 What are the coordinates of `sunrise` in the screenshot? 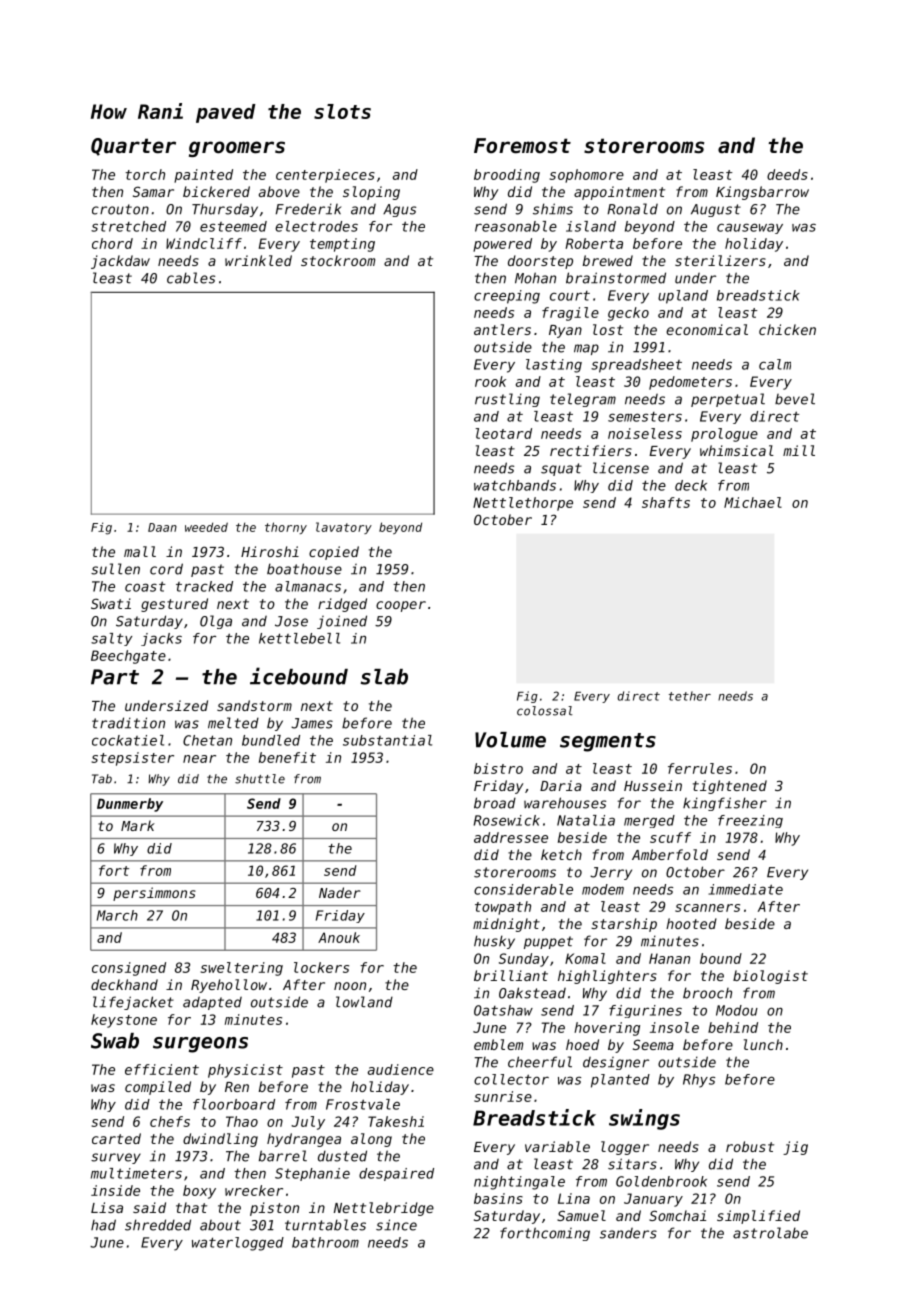 It's located at (503, 1096).
